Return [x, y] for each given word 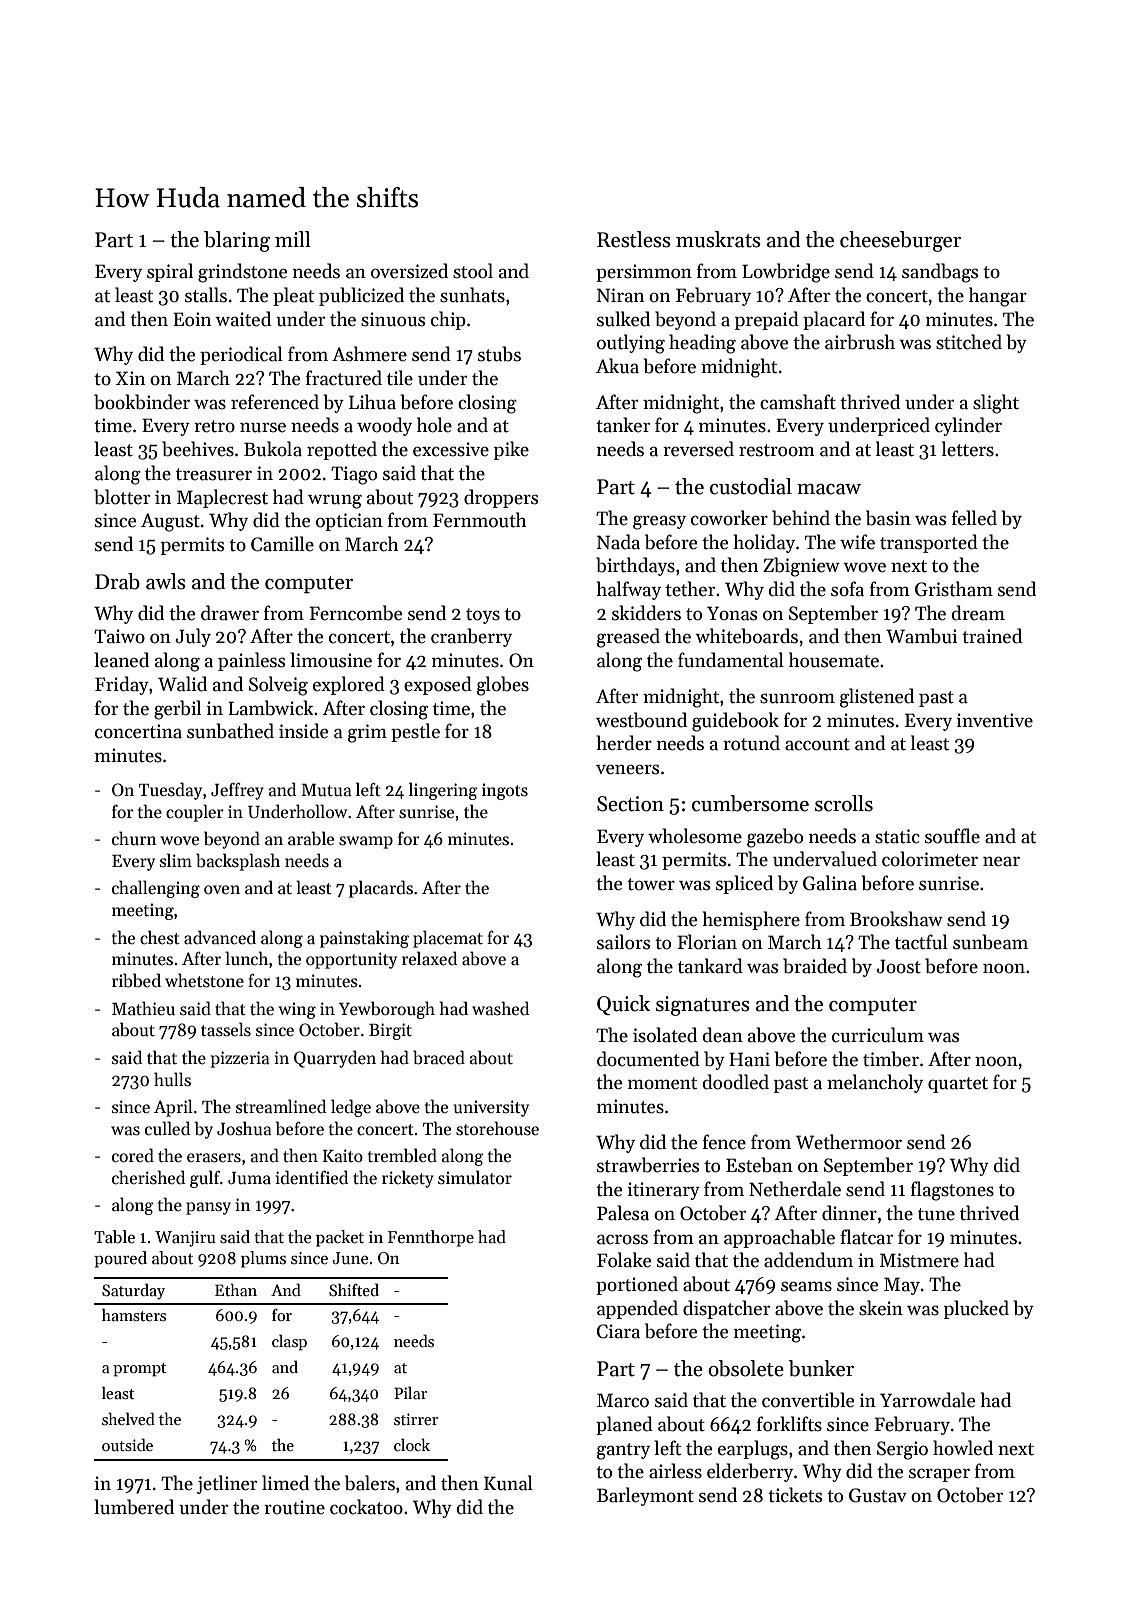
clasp [289, 1342]
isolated [665, 1035]
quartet [958, 1085]
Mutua [326, 790]
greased [628, 638]
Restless [634, 239]
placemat [448, 939]
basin [888, 518]
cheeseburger [900, 241]
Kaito [343, 1156]
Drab [117, 581]
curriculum [878, 1035]
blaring [237, 241]
